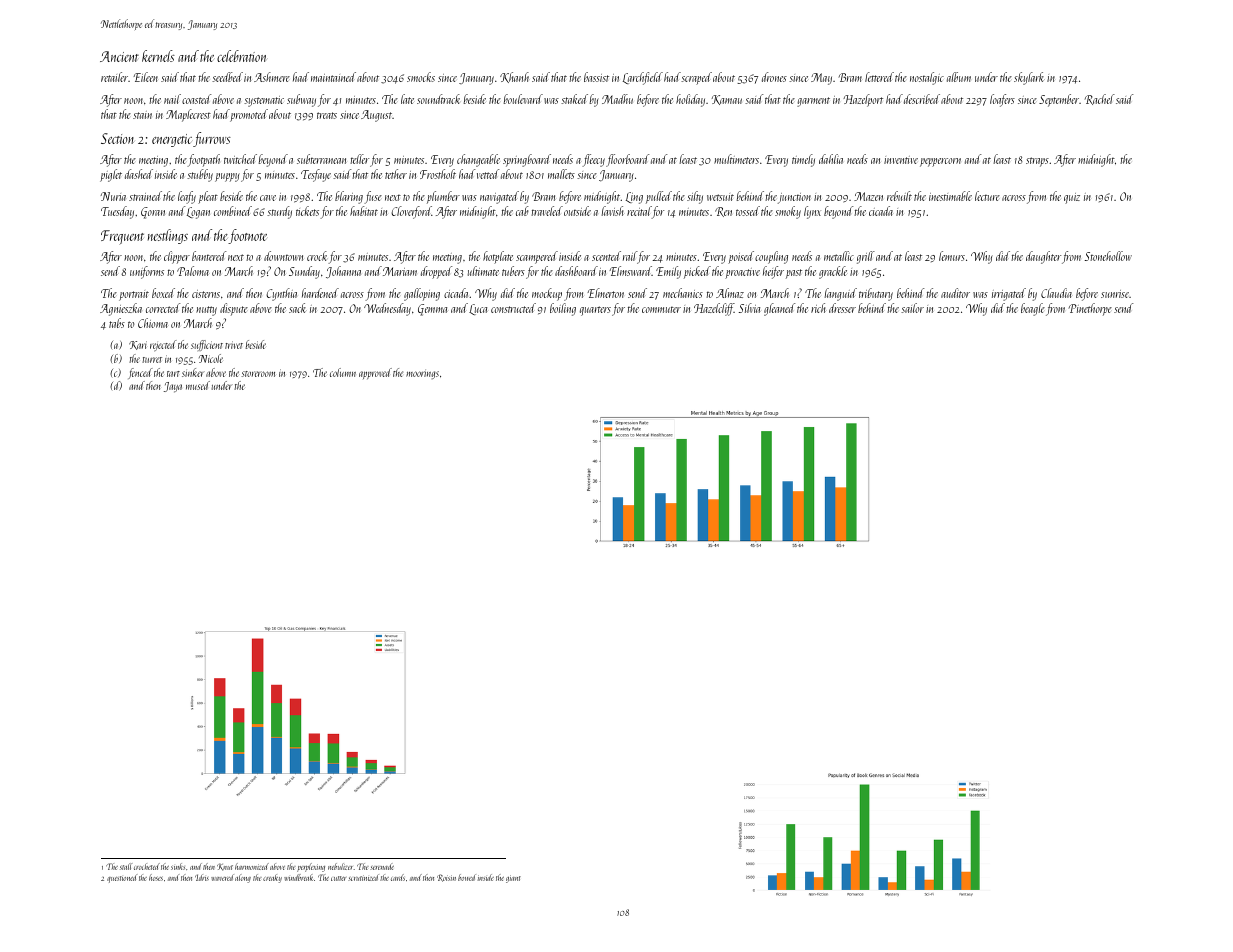 This screenshot has height=952, width=1233. I want to click on scraped, so click(696, 78).
